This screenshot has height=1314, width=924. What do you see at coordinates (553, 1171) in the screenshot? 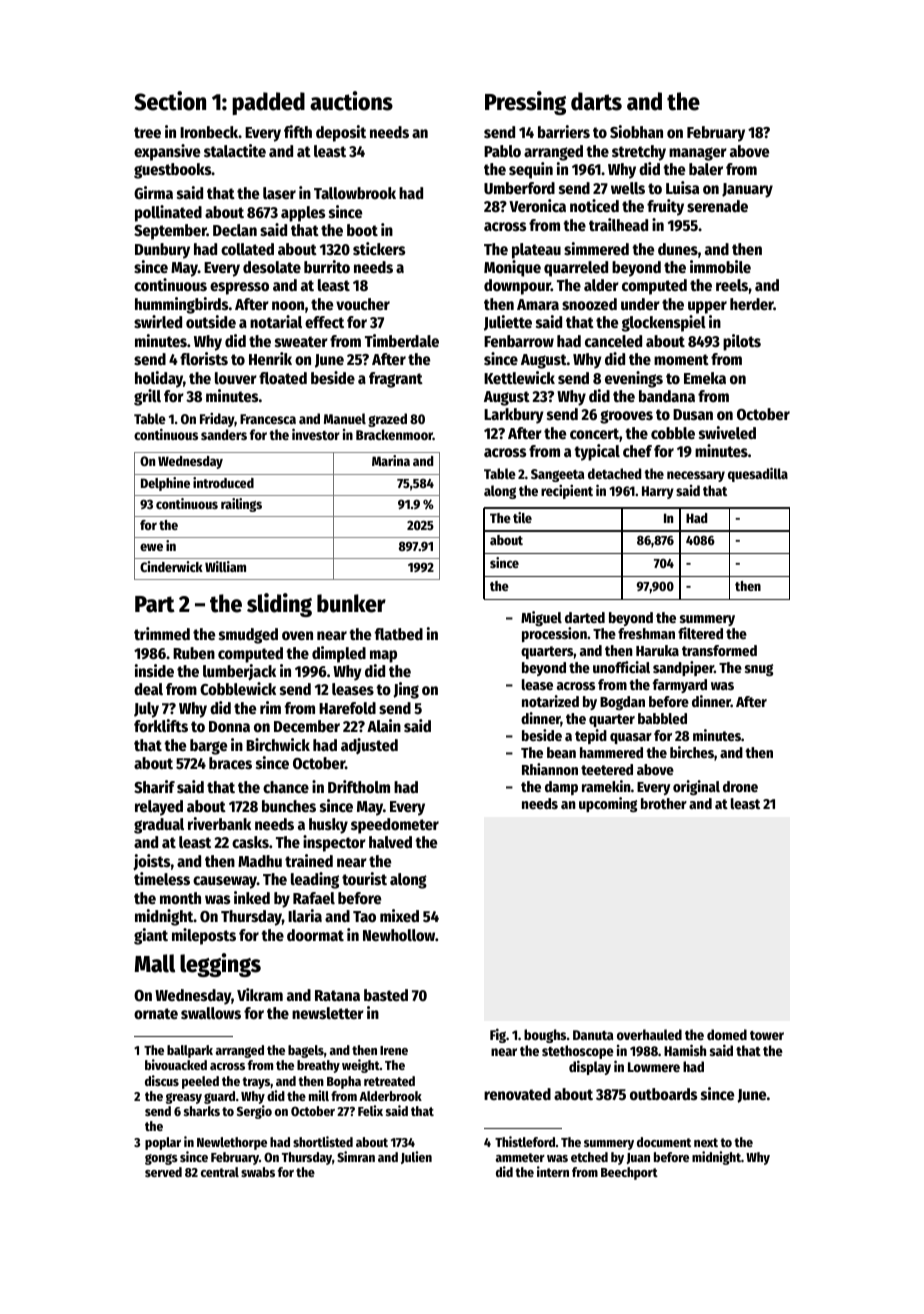
I see `intern` at bounding box center [553, 1171].
